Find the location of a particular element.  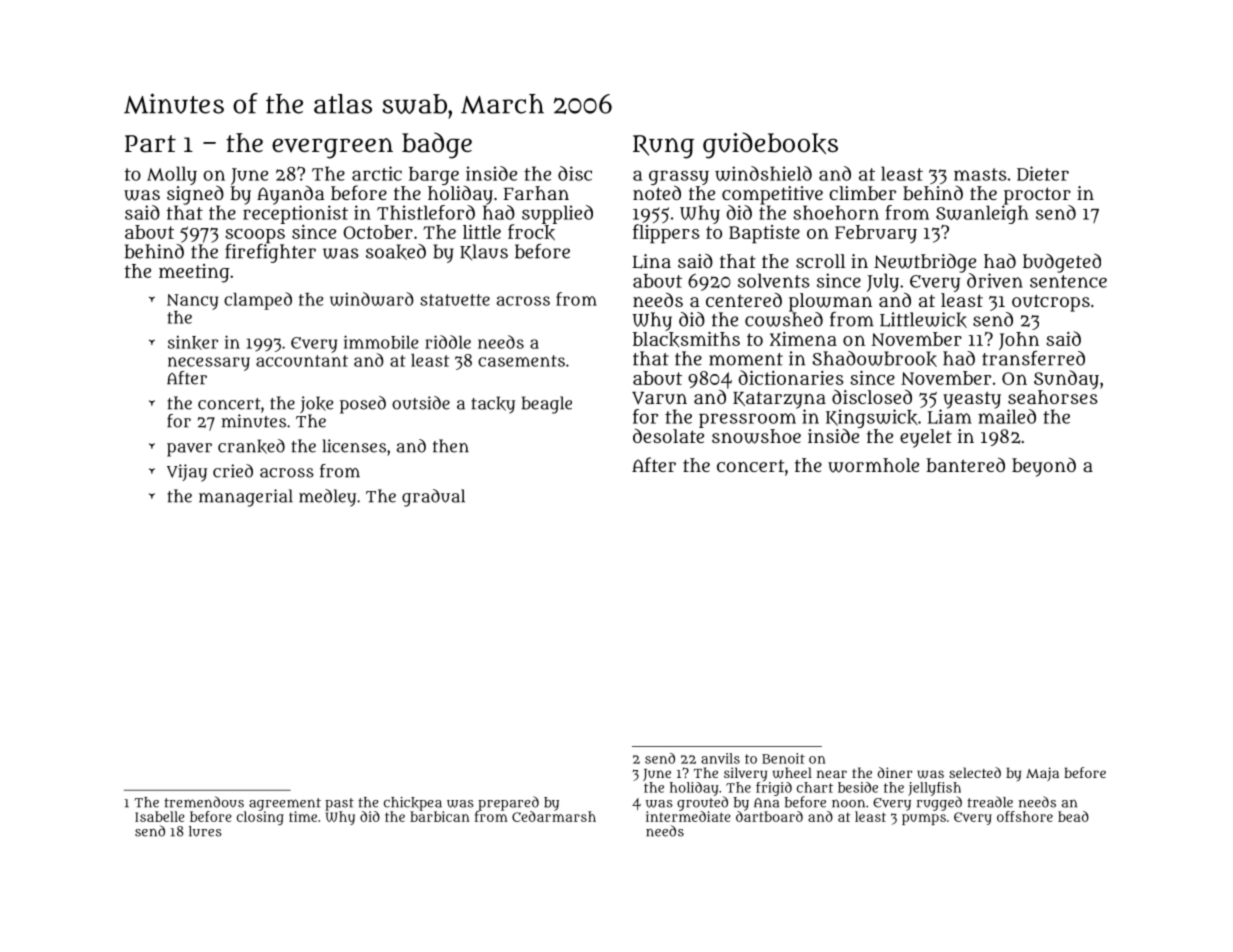

cried is located at coordinates (233, 471).
